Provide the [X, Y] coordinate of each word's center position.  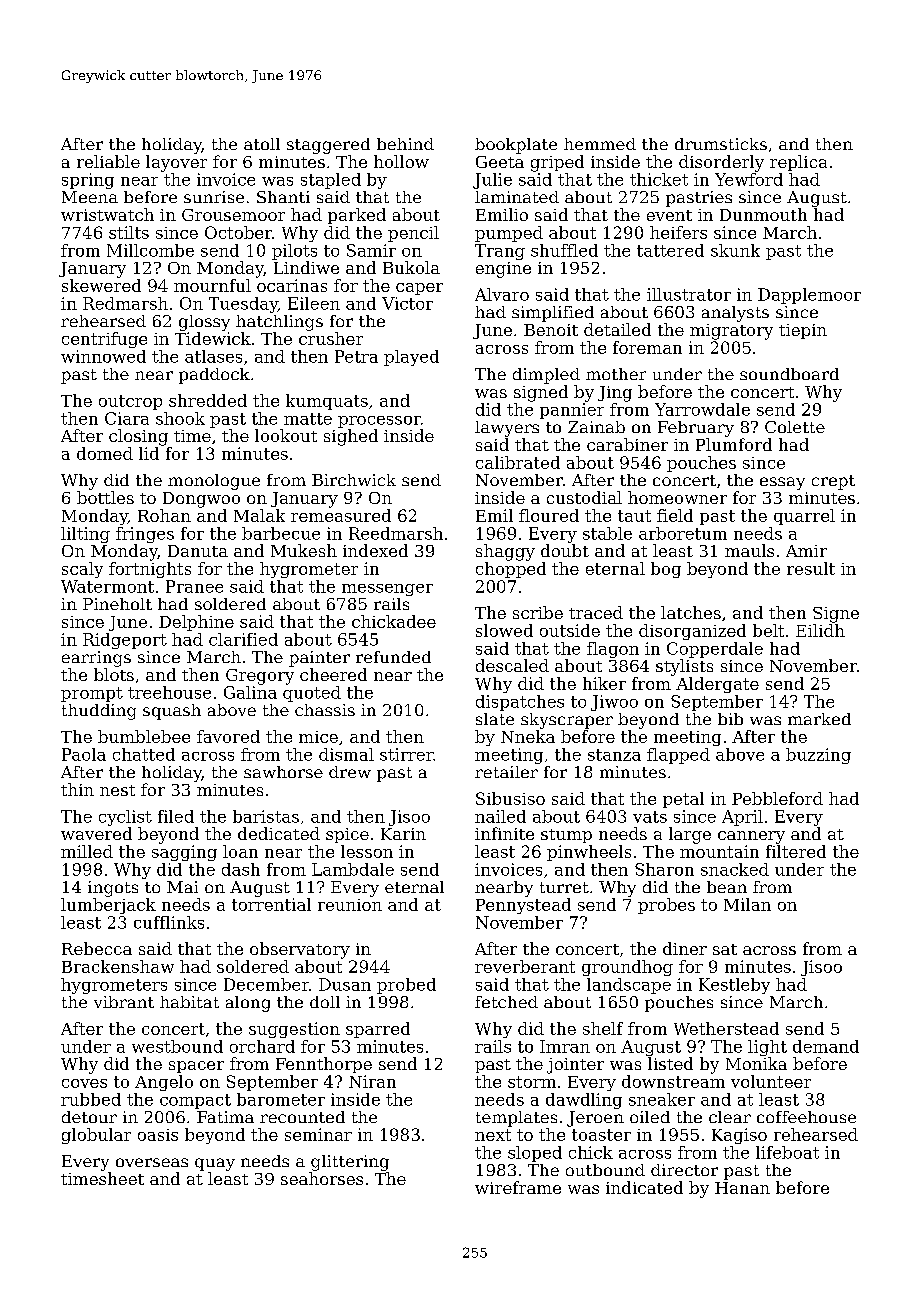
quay [215, 1164]
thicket [659, 179]
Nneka [528, 736]
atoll [262, 144]
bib [730, 719]
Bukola [411, 267]
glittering [350, 1163]
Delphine [196, 623]
